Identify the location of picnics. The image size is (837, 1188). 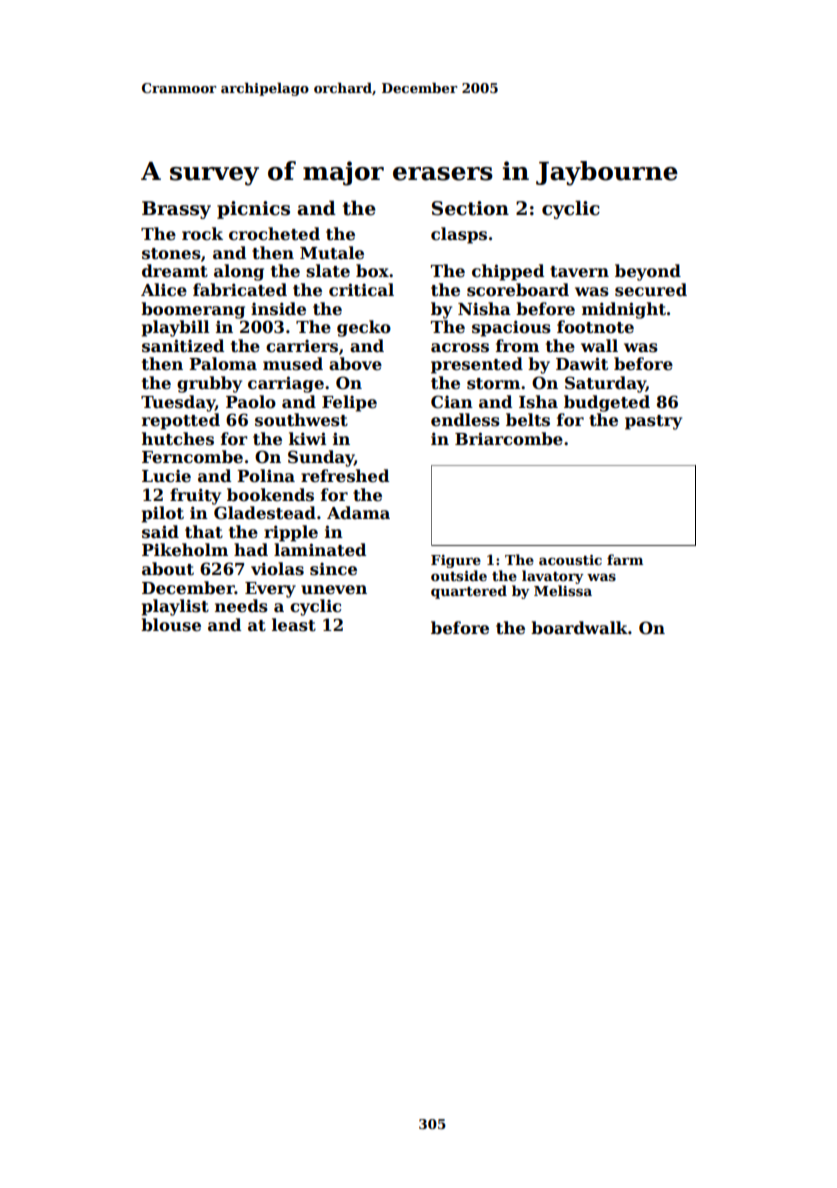
(253, 210).
